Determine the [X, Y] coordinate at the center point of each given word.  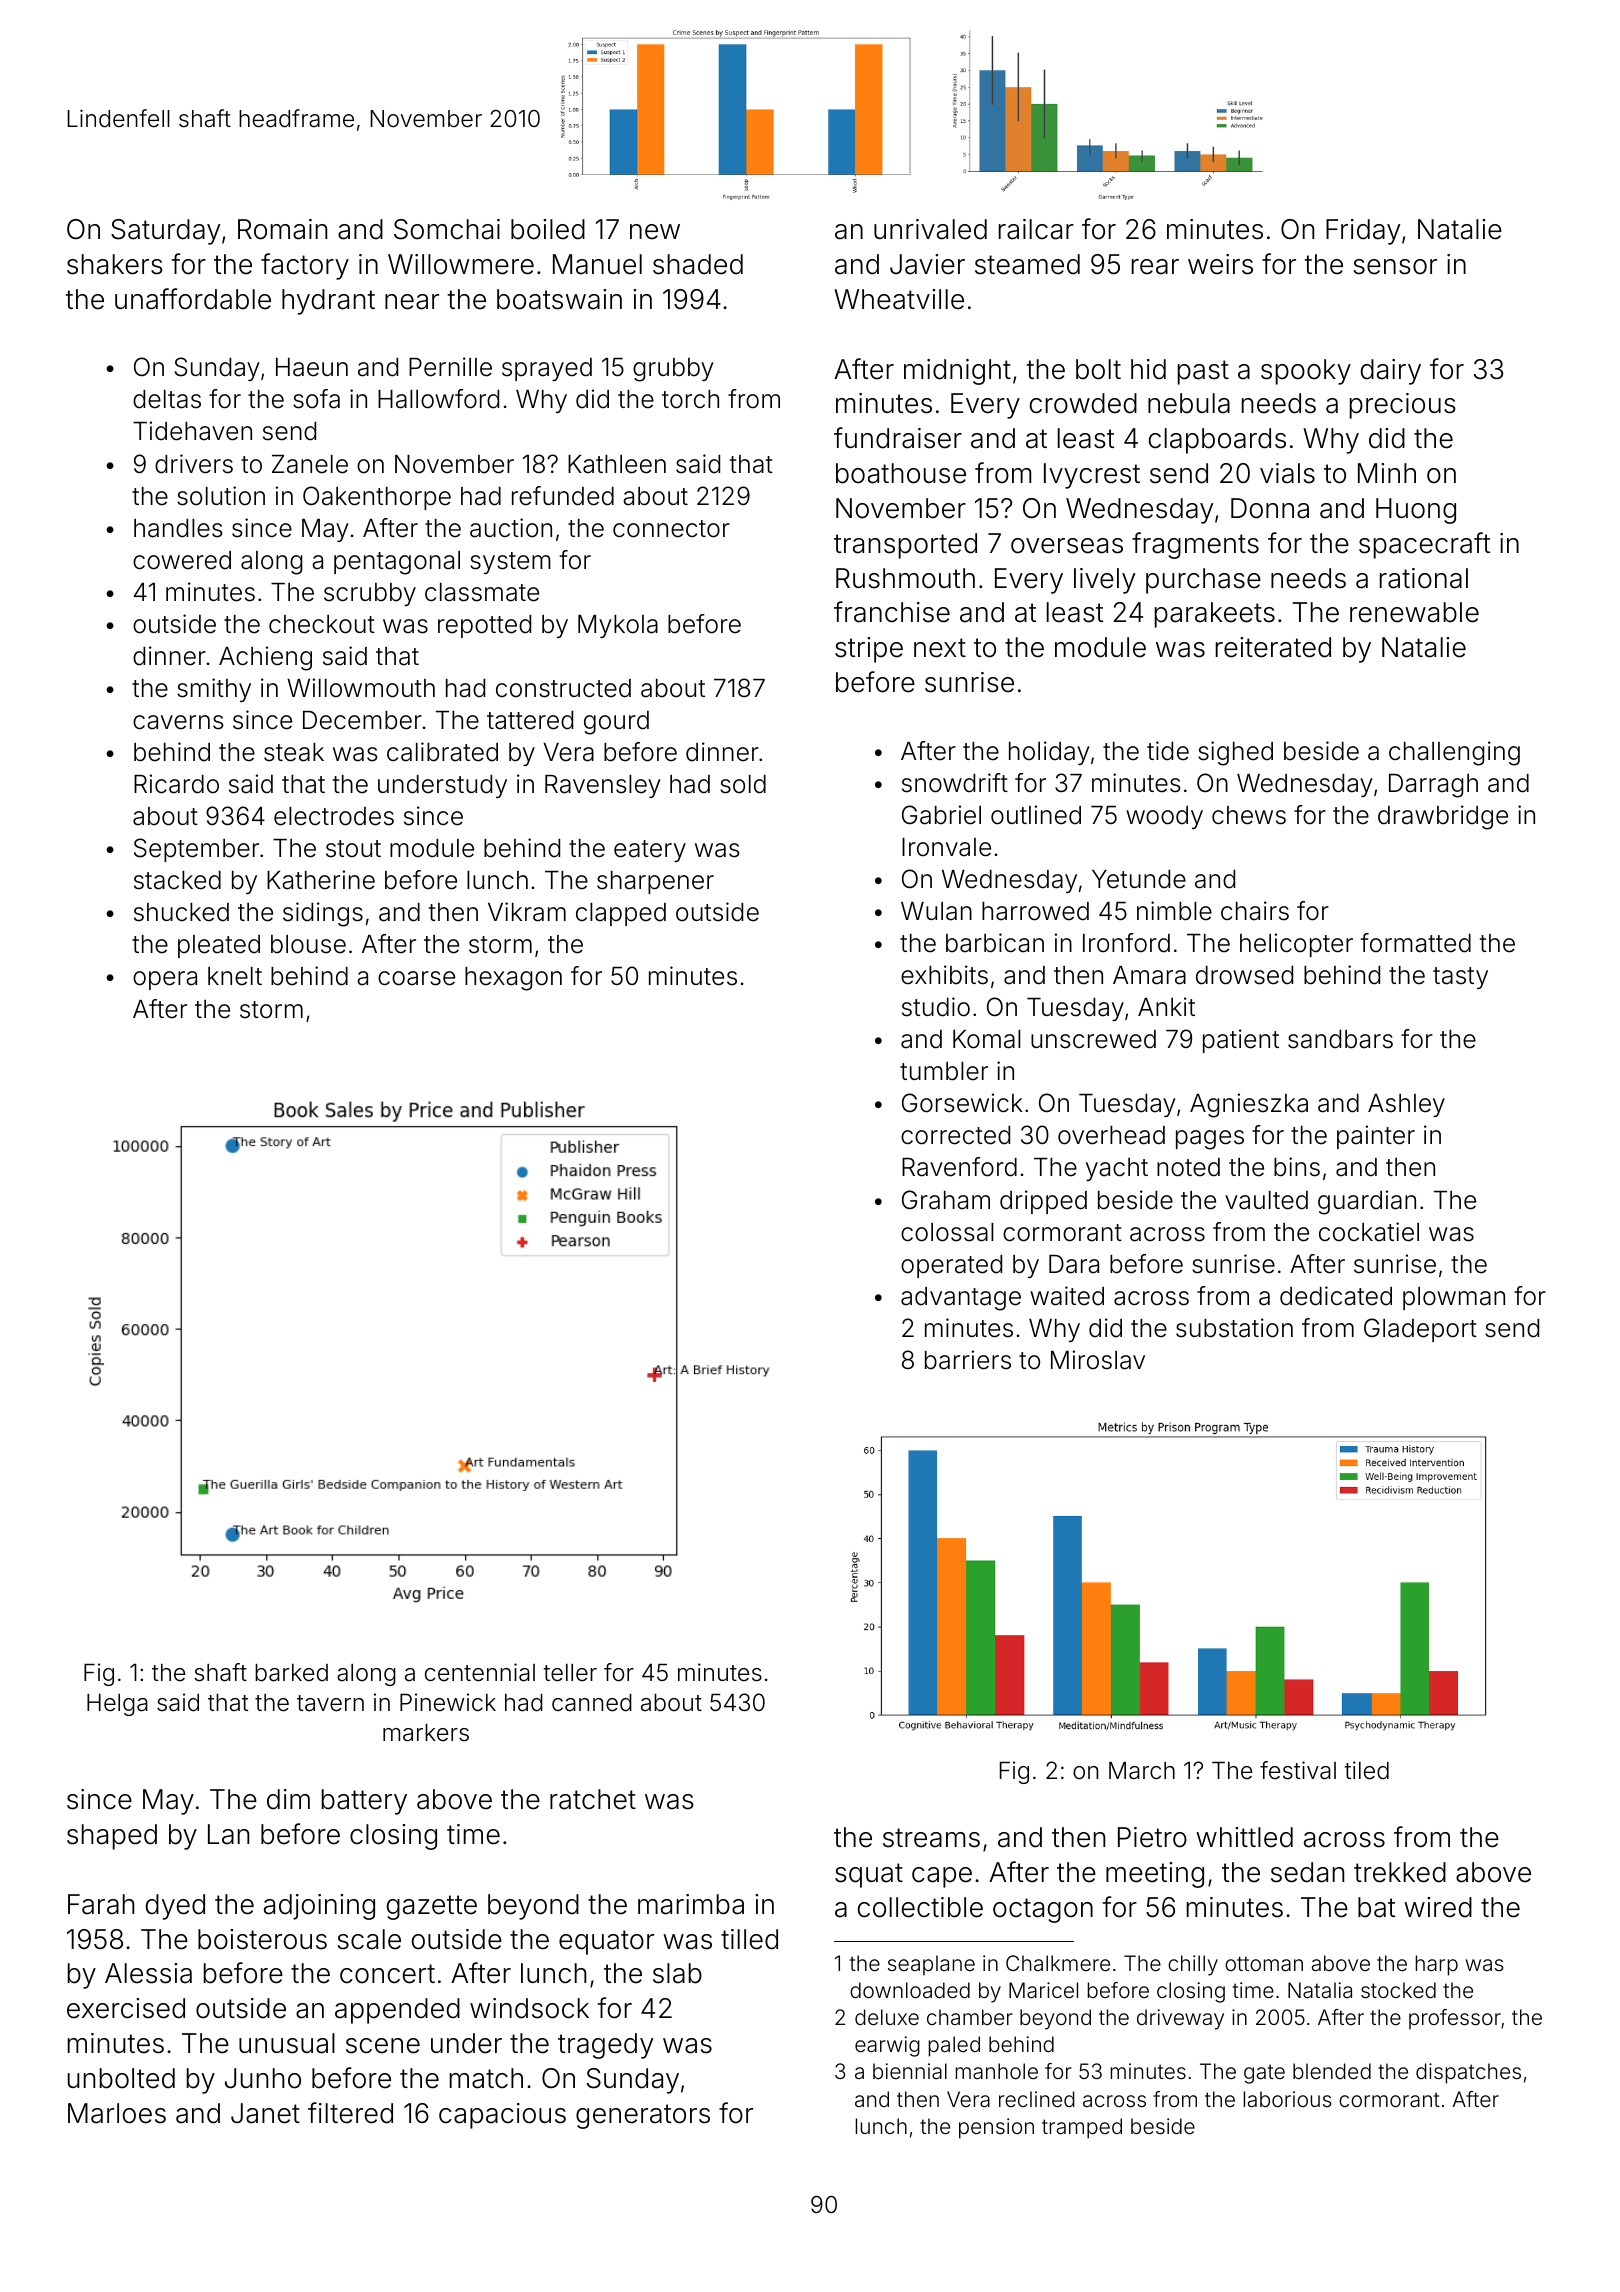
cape [942, 1877]
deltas [167, 399]
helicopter [1296, 945]
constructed [563, 688]
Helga [117, 1705]
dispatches [1468, 2073]
